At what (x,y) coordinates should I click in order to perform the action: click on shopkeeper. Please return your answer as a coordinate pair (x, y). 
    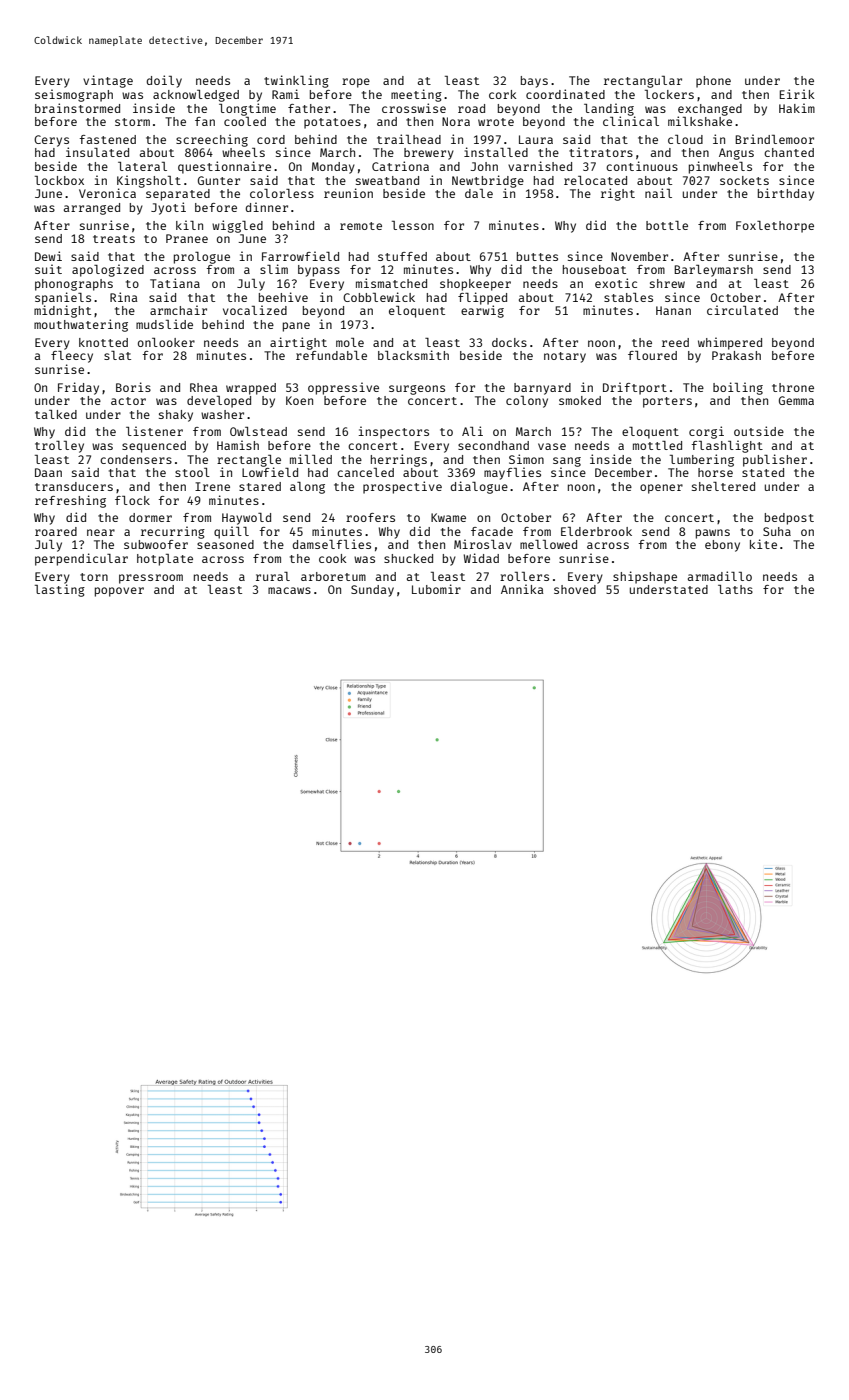
    Looking at the image, I should click on (475, 285).
